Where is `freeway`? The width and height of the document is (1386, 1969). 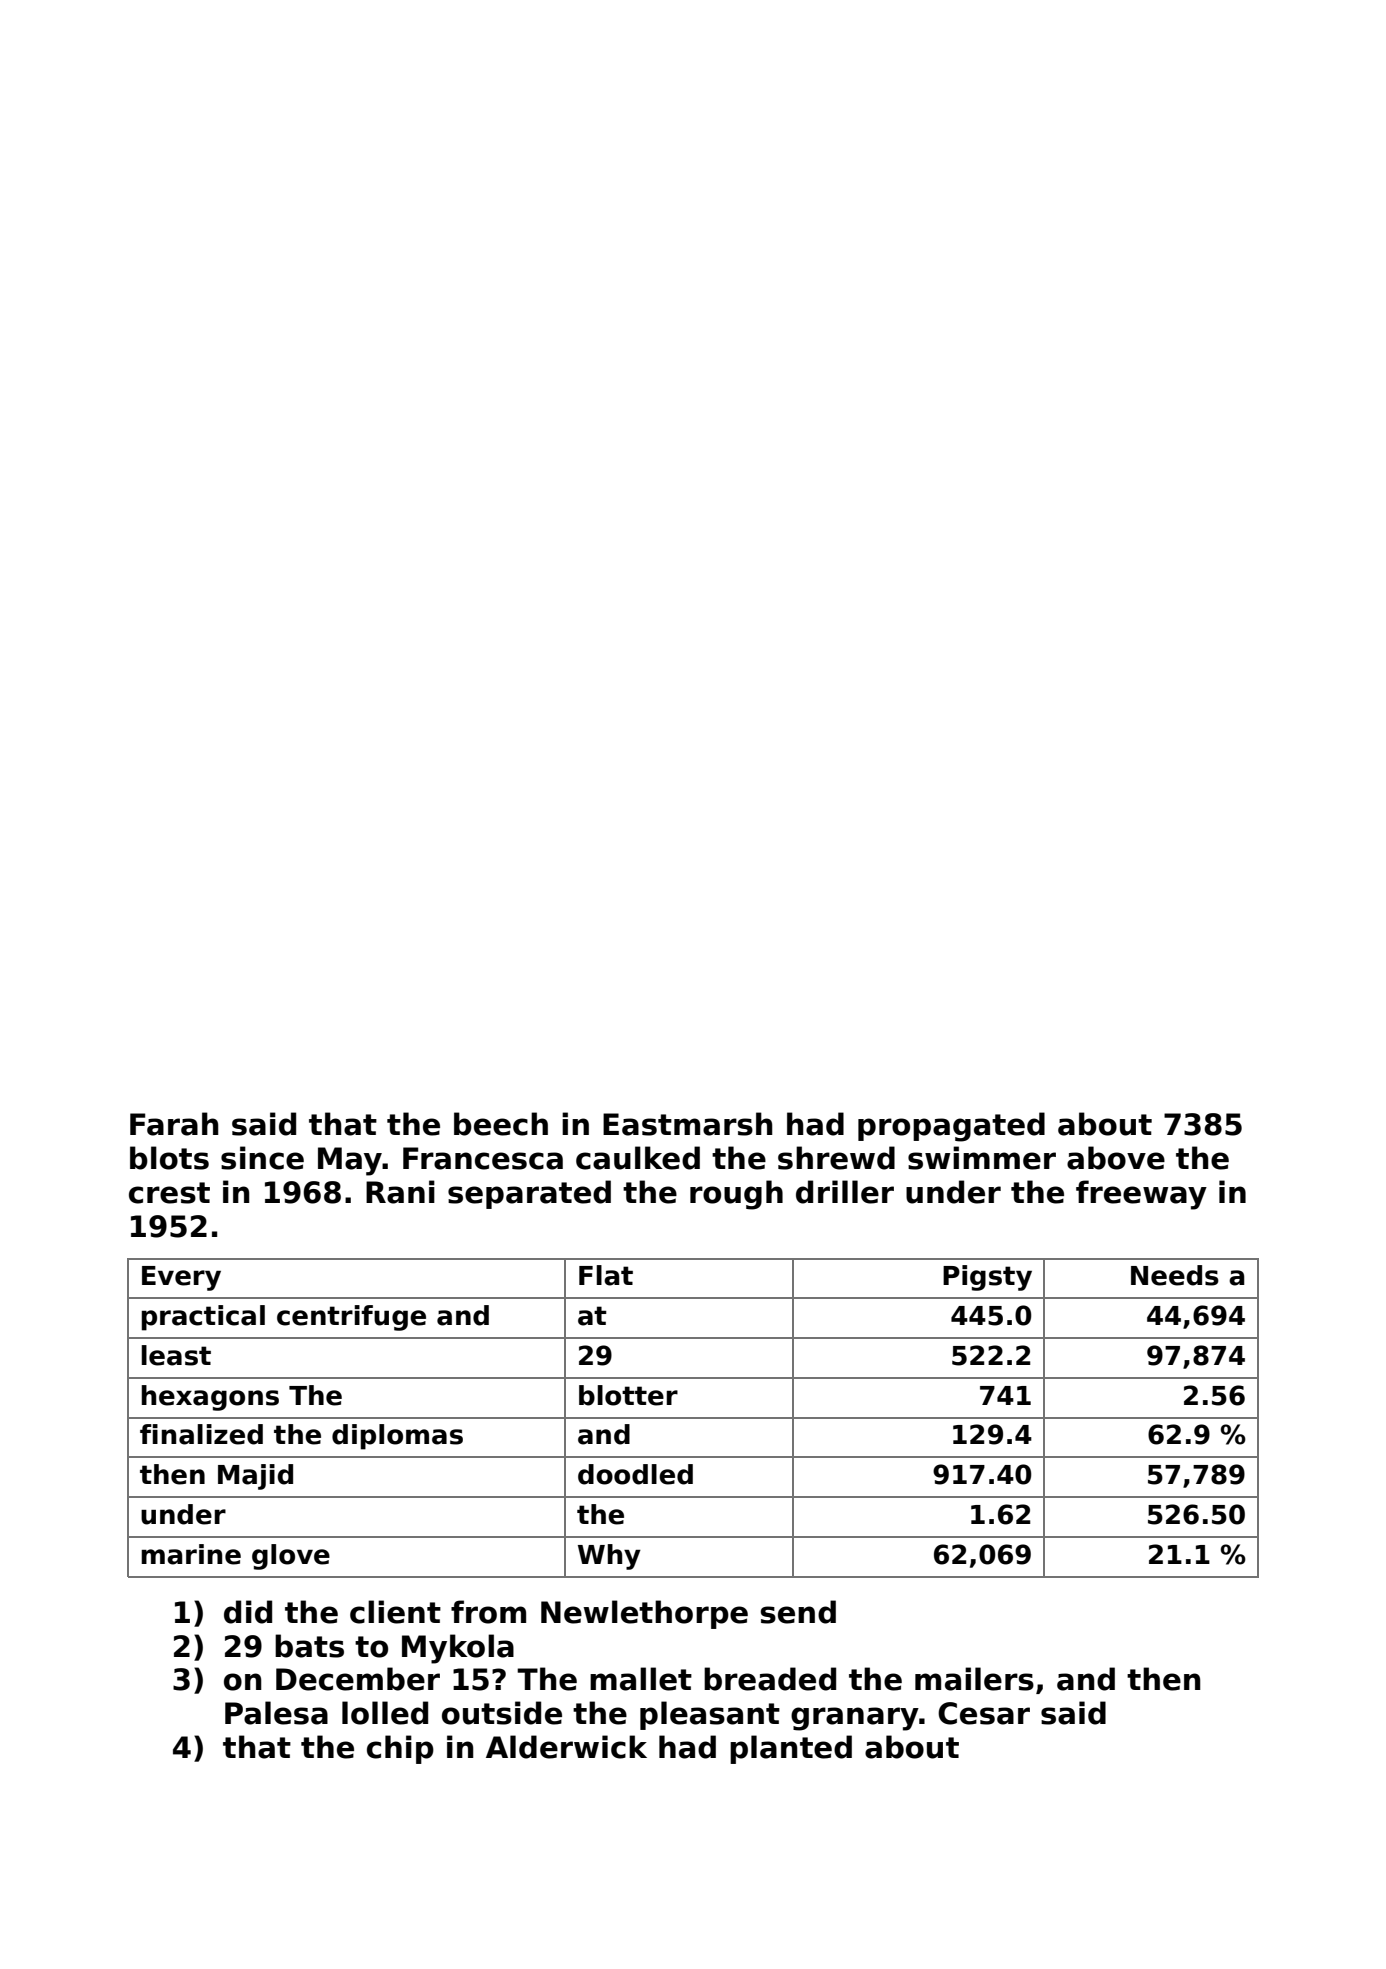 freeway is located at coordinates (1141, 1195).
